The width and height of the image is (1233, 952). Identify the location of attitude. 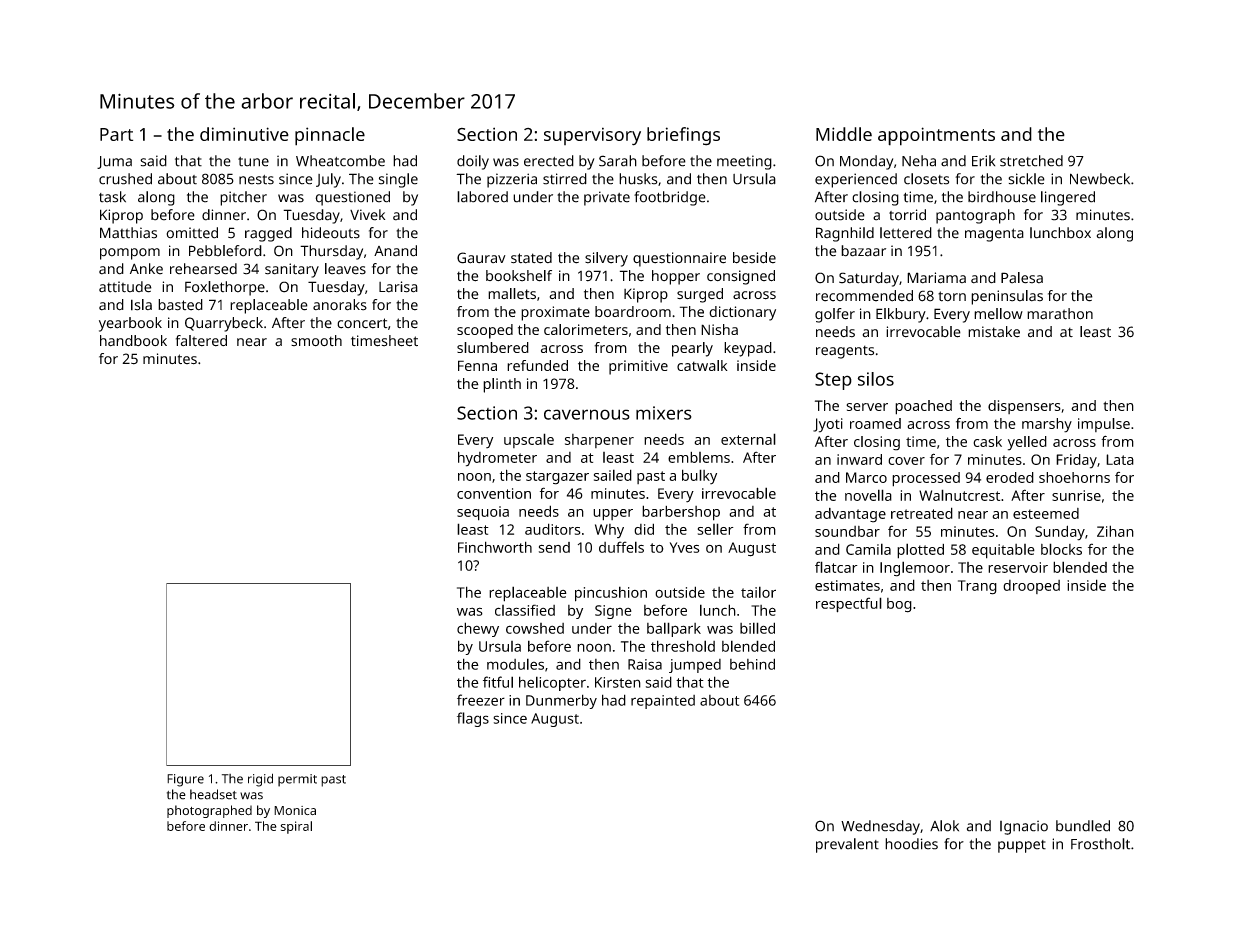
(125, 287).
